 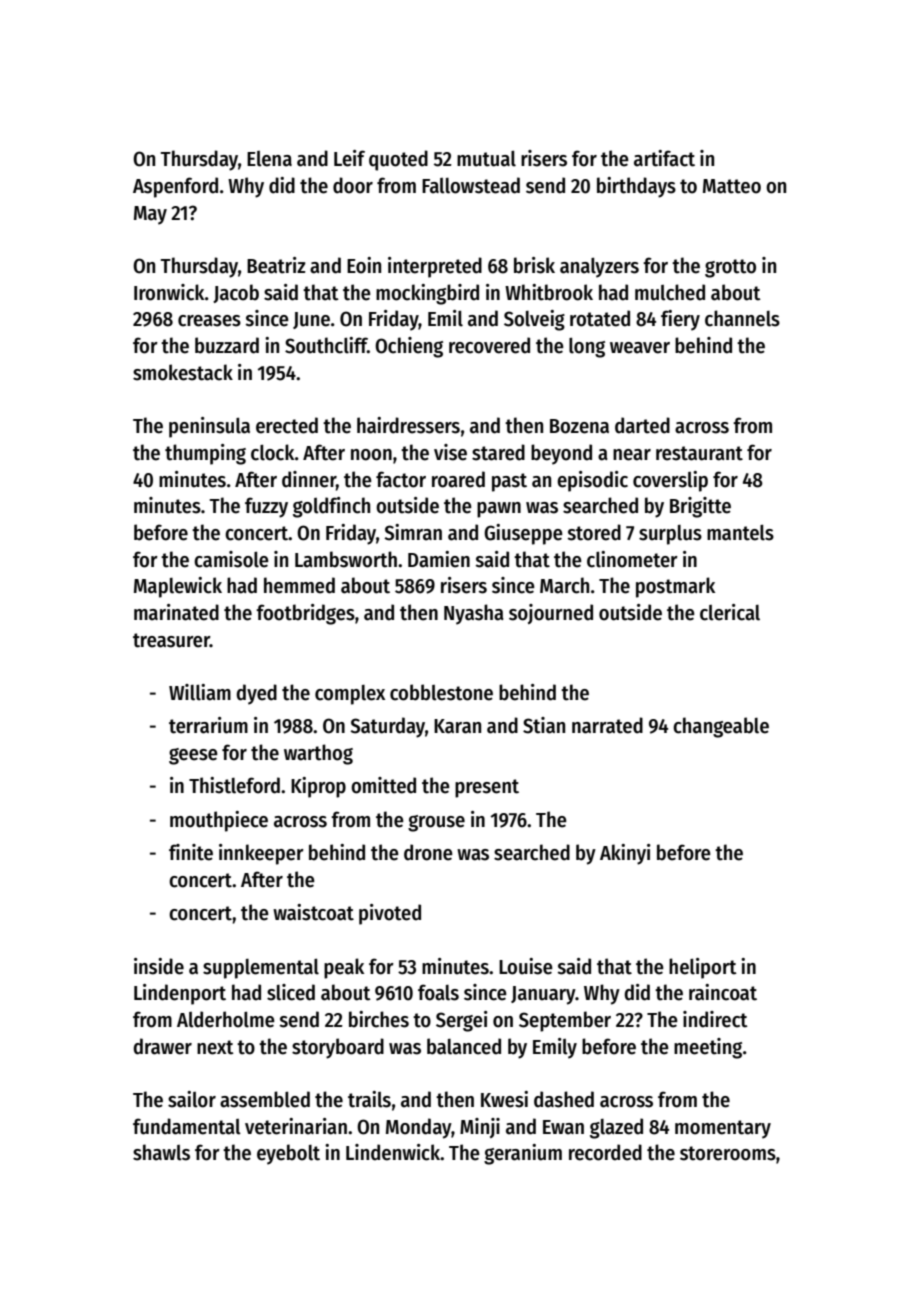 I want to click on fiery, so click(x=680, y=320).
